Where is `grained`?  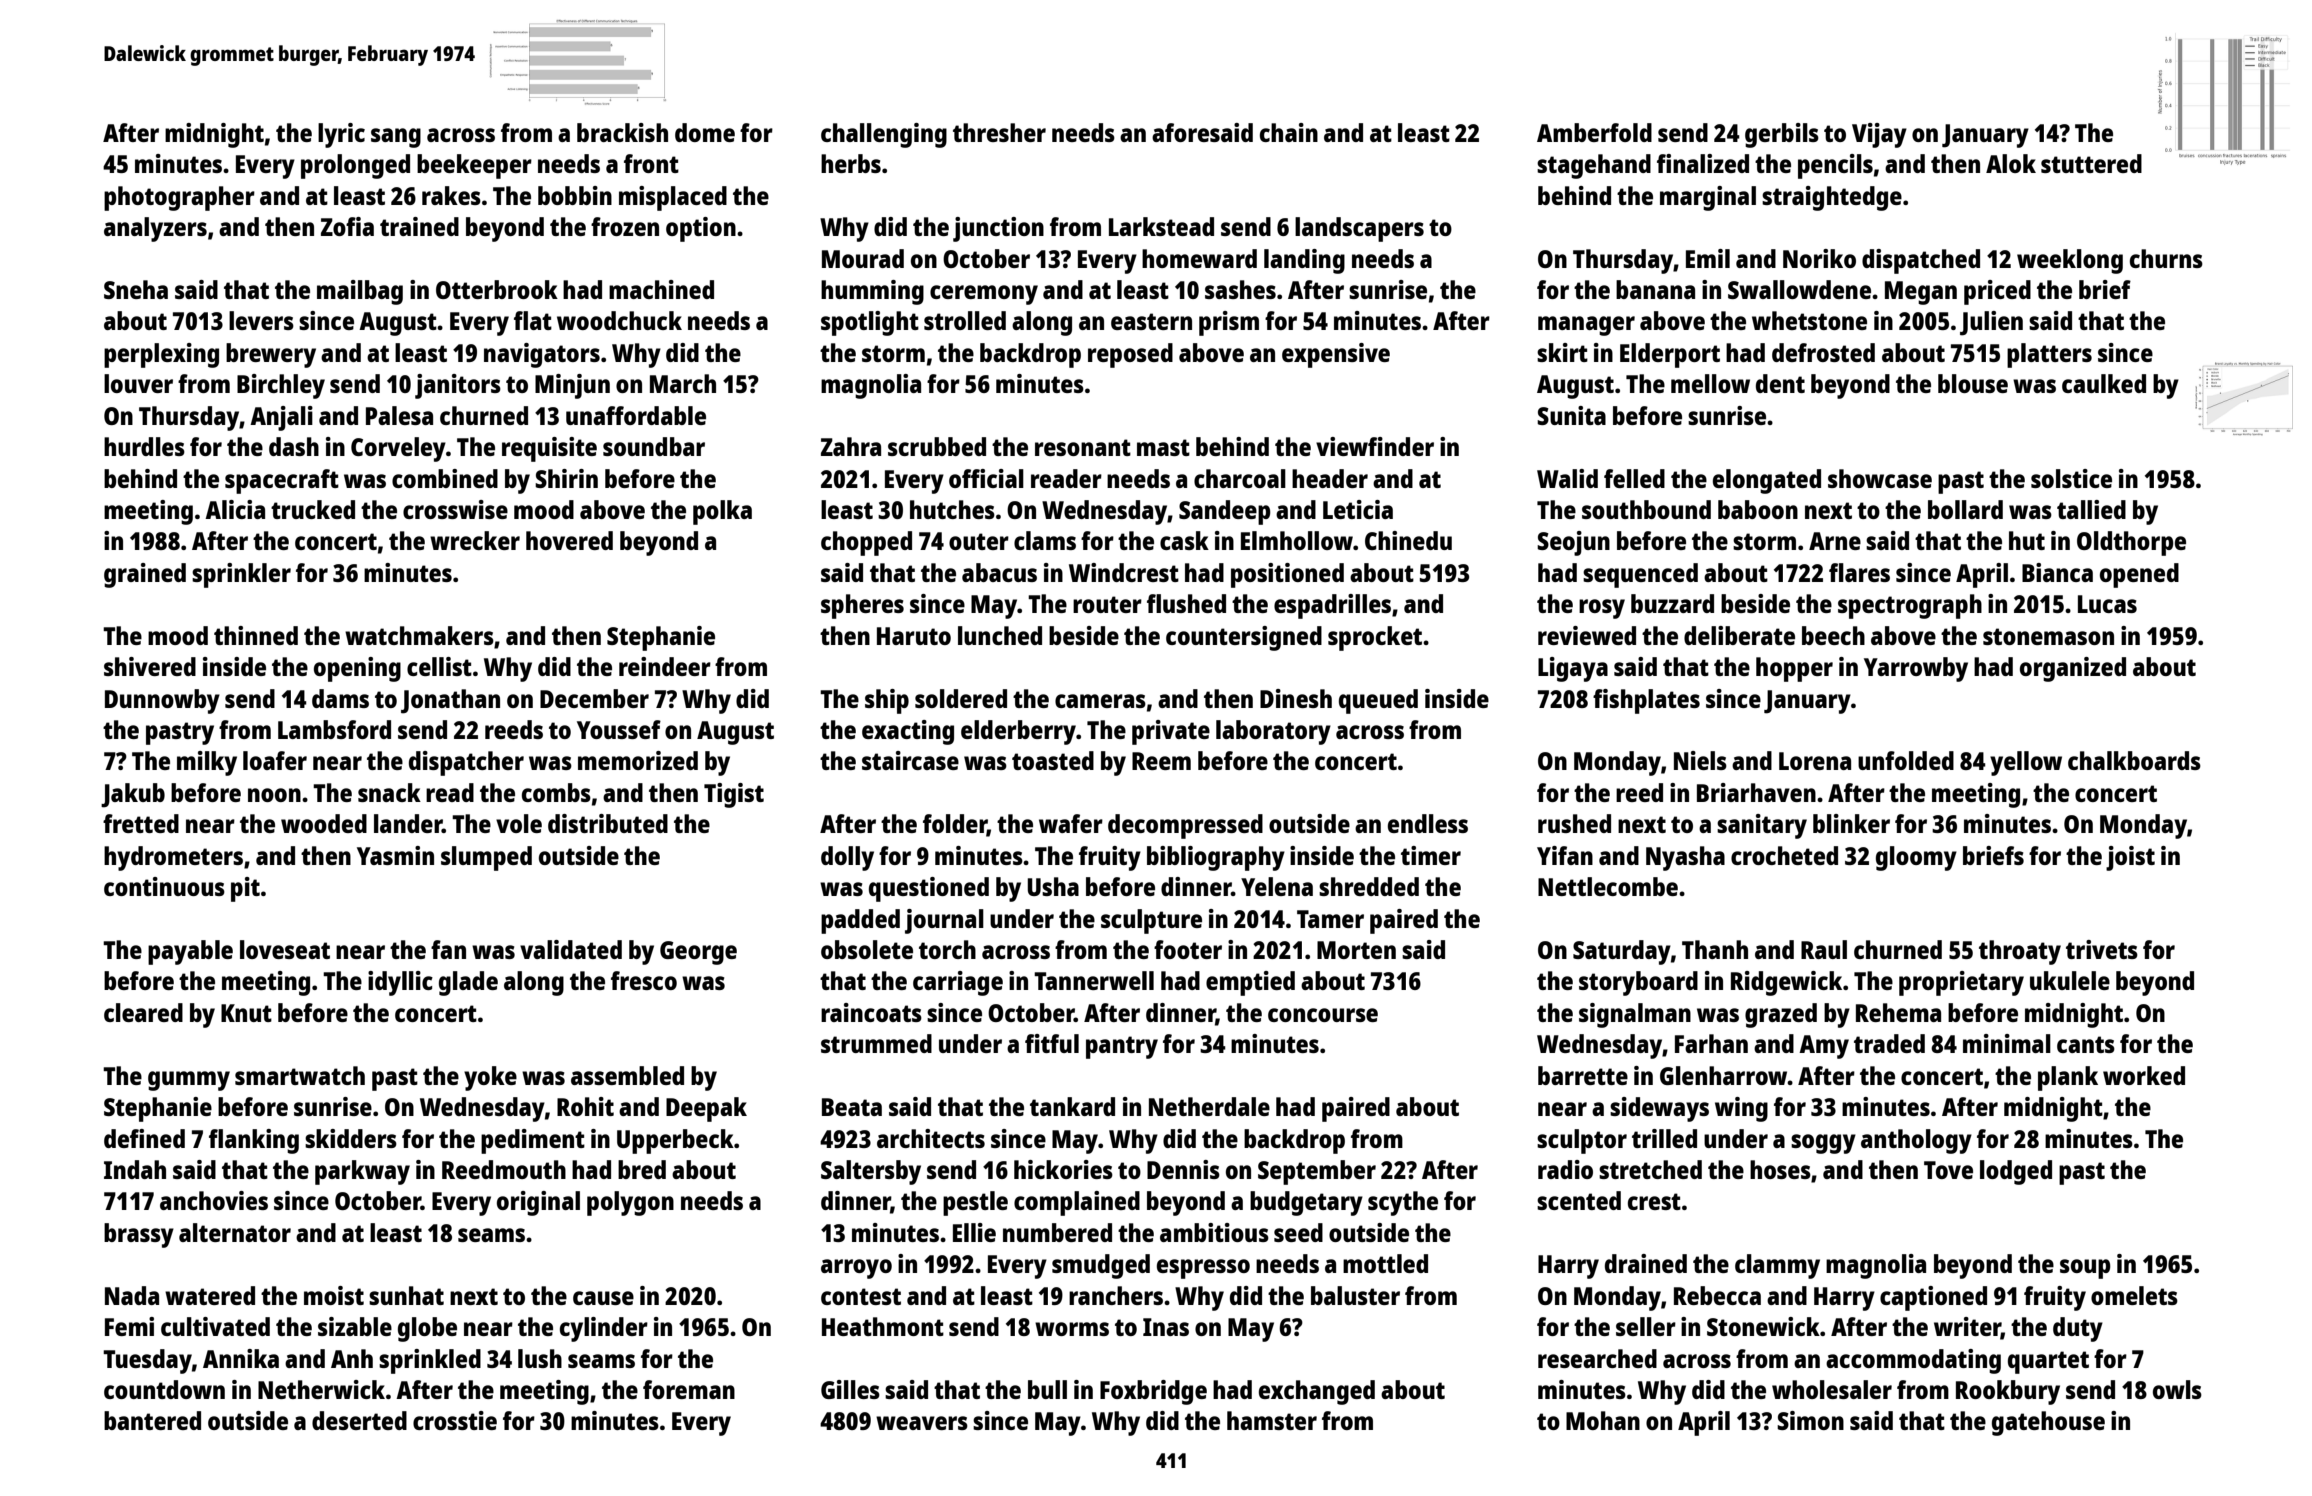
grained is located at coordinates (145, 575).
